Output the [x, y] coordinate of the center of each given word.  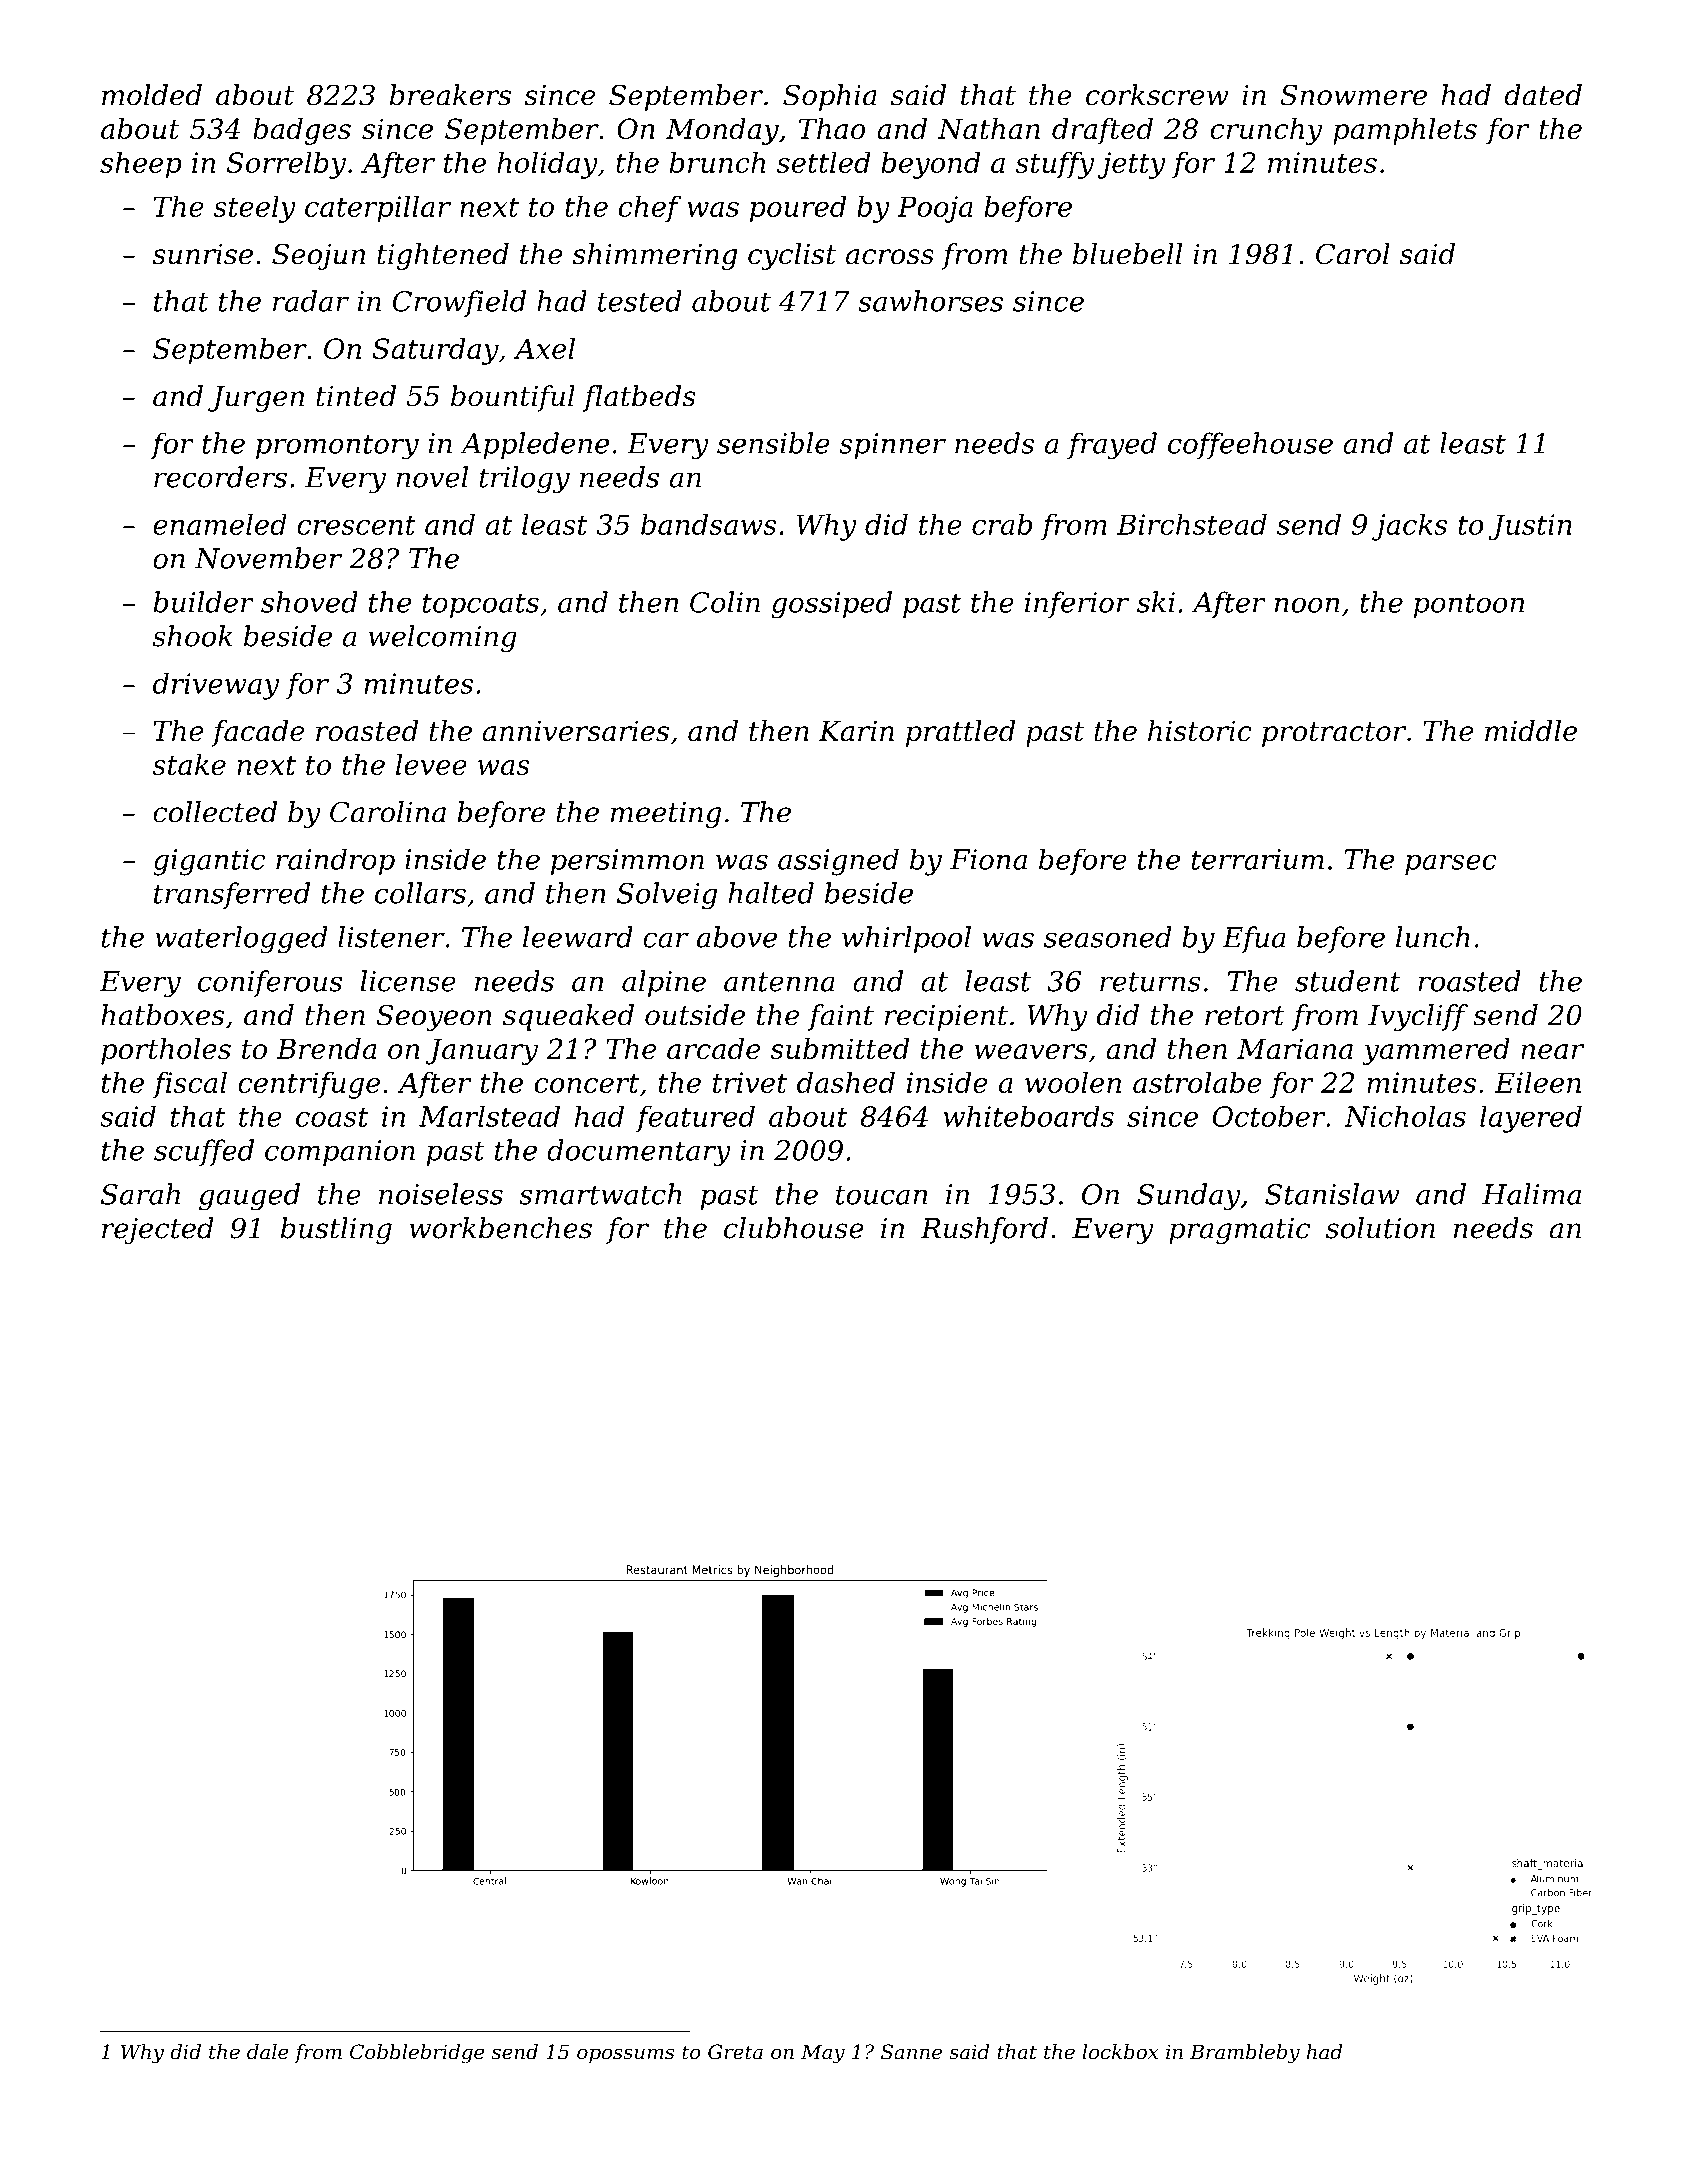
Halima [1531, 1194]
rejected [158, 1230]
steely [254, 209]
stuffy [1054, 165]
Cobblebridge [417, 2054]
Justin [1530, 527]
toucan [881, 1195]
